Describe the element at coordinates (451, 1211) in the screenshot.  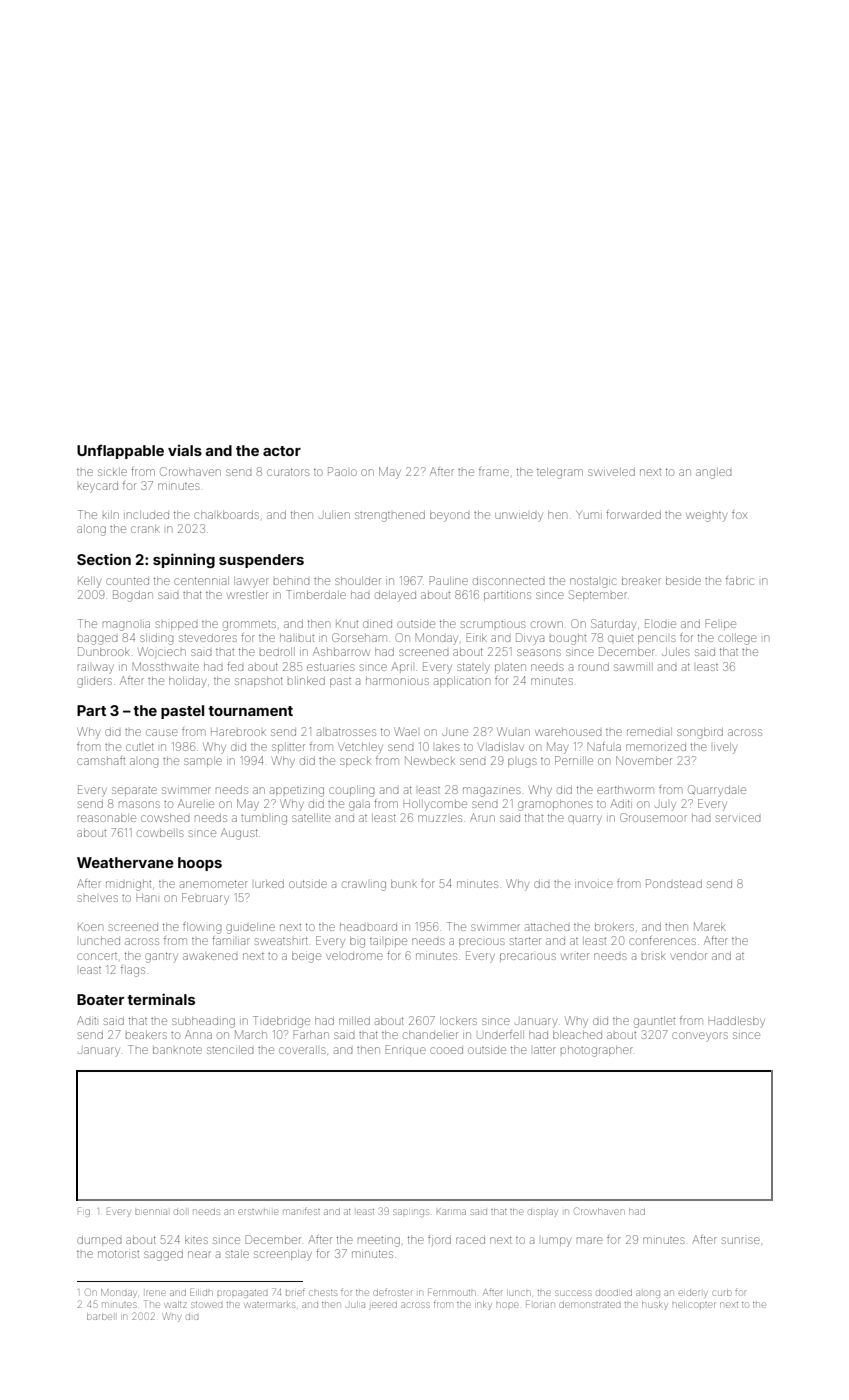
I see `Karima` at that location.
